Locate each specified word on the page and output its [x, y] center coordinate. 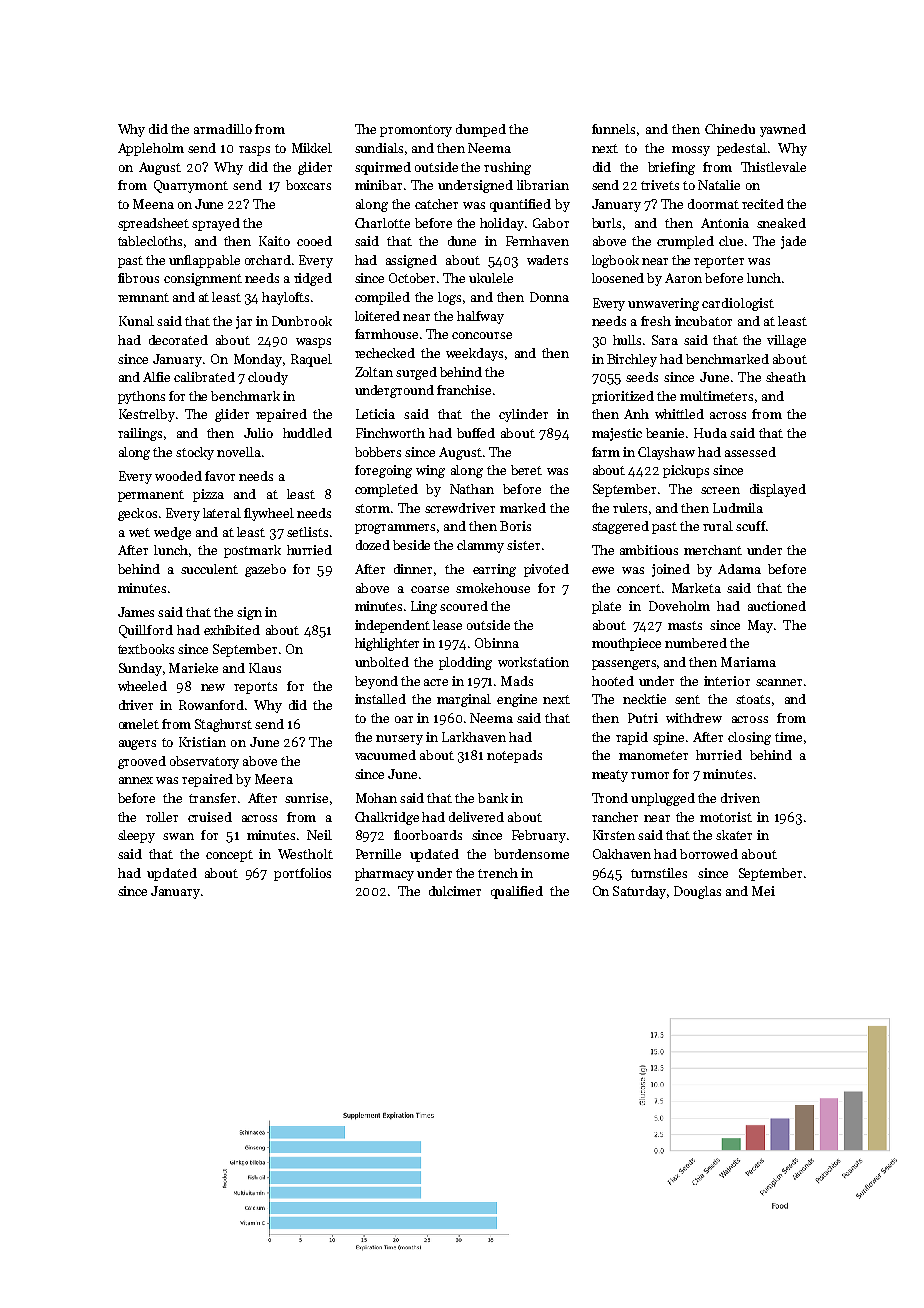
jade [793, 242]
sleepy [136, 836]
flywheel [269, 514]
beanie [665, 433]
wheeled [142, 686]
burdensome [531, 854]
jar [244, 322]
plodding [465, 663]
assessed [750, 452]
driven [740, 798]
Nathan [472, 489]
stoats [753, 699]
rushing [507, 168]
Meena [153, 204]
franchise [464, 390]
